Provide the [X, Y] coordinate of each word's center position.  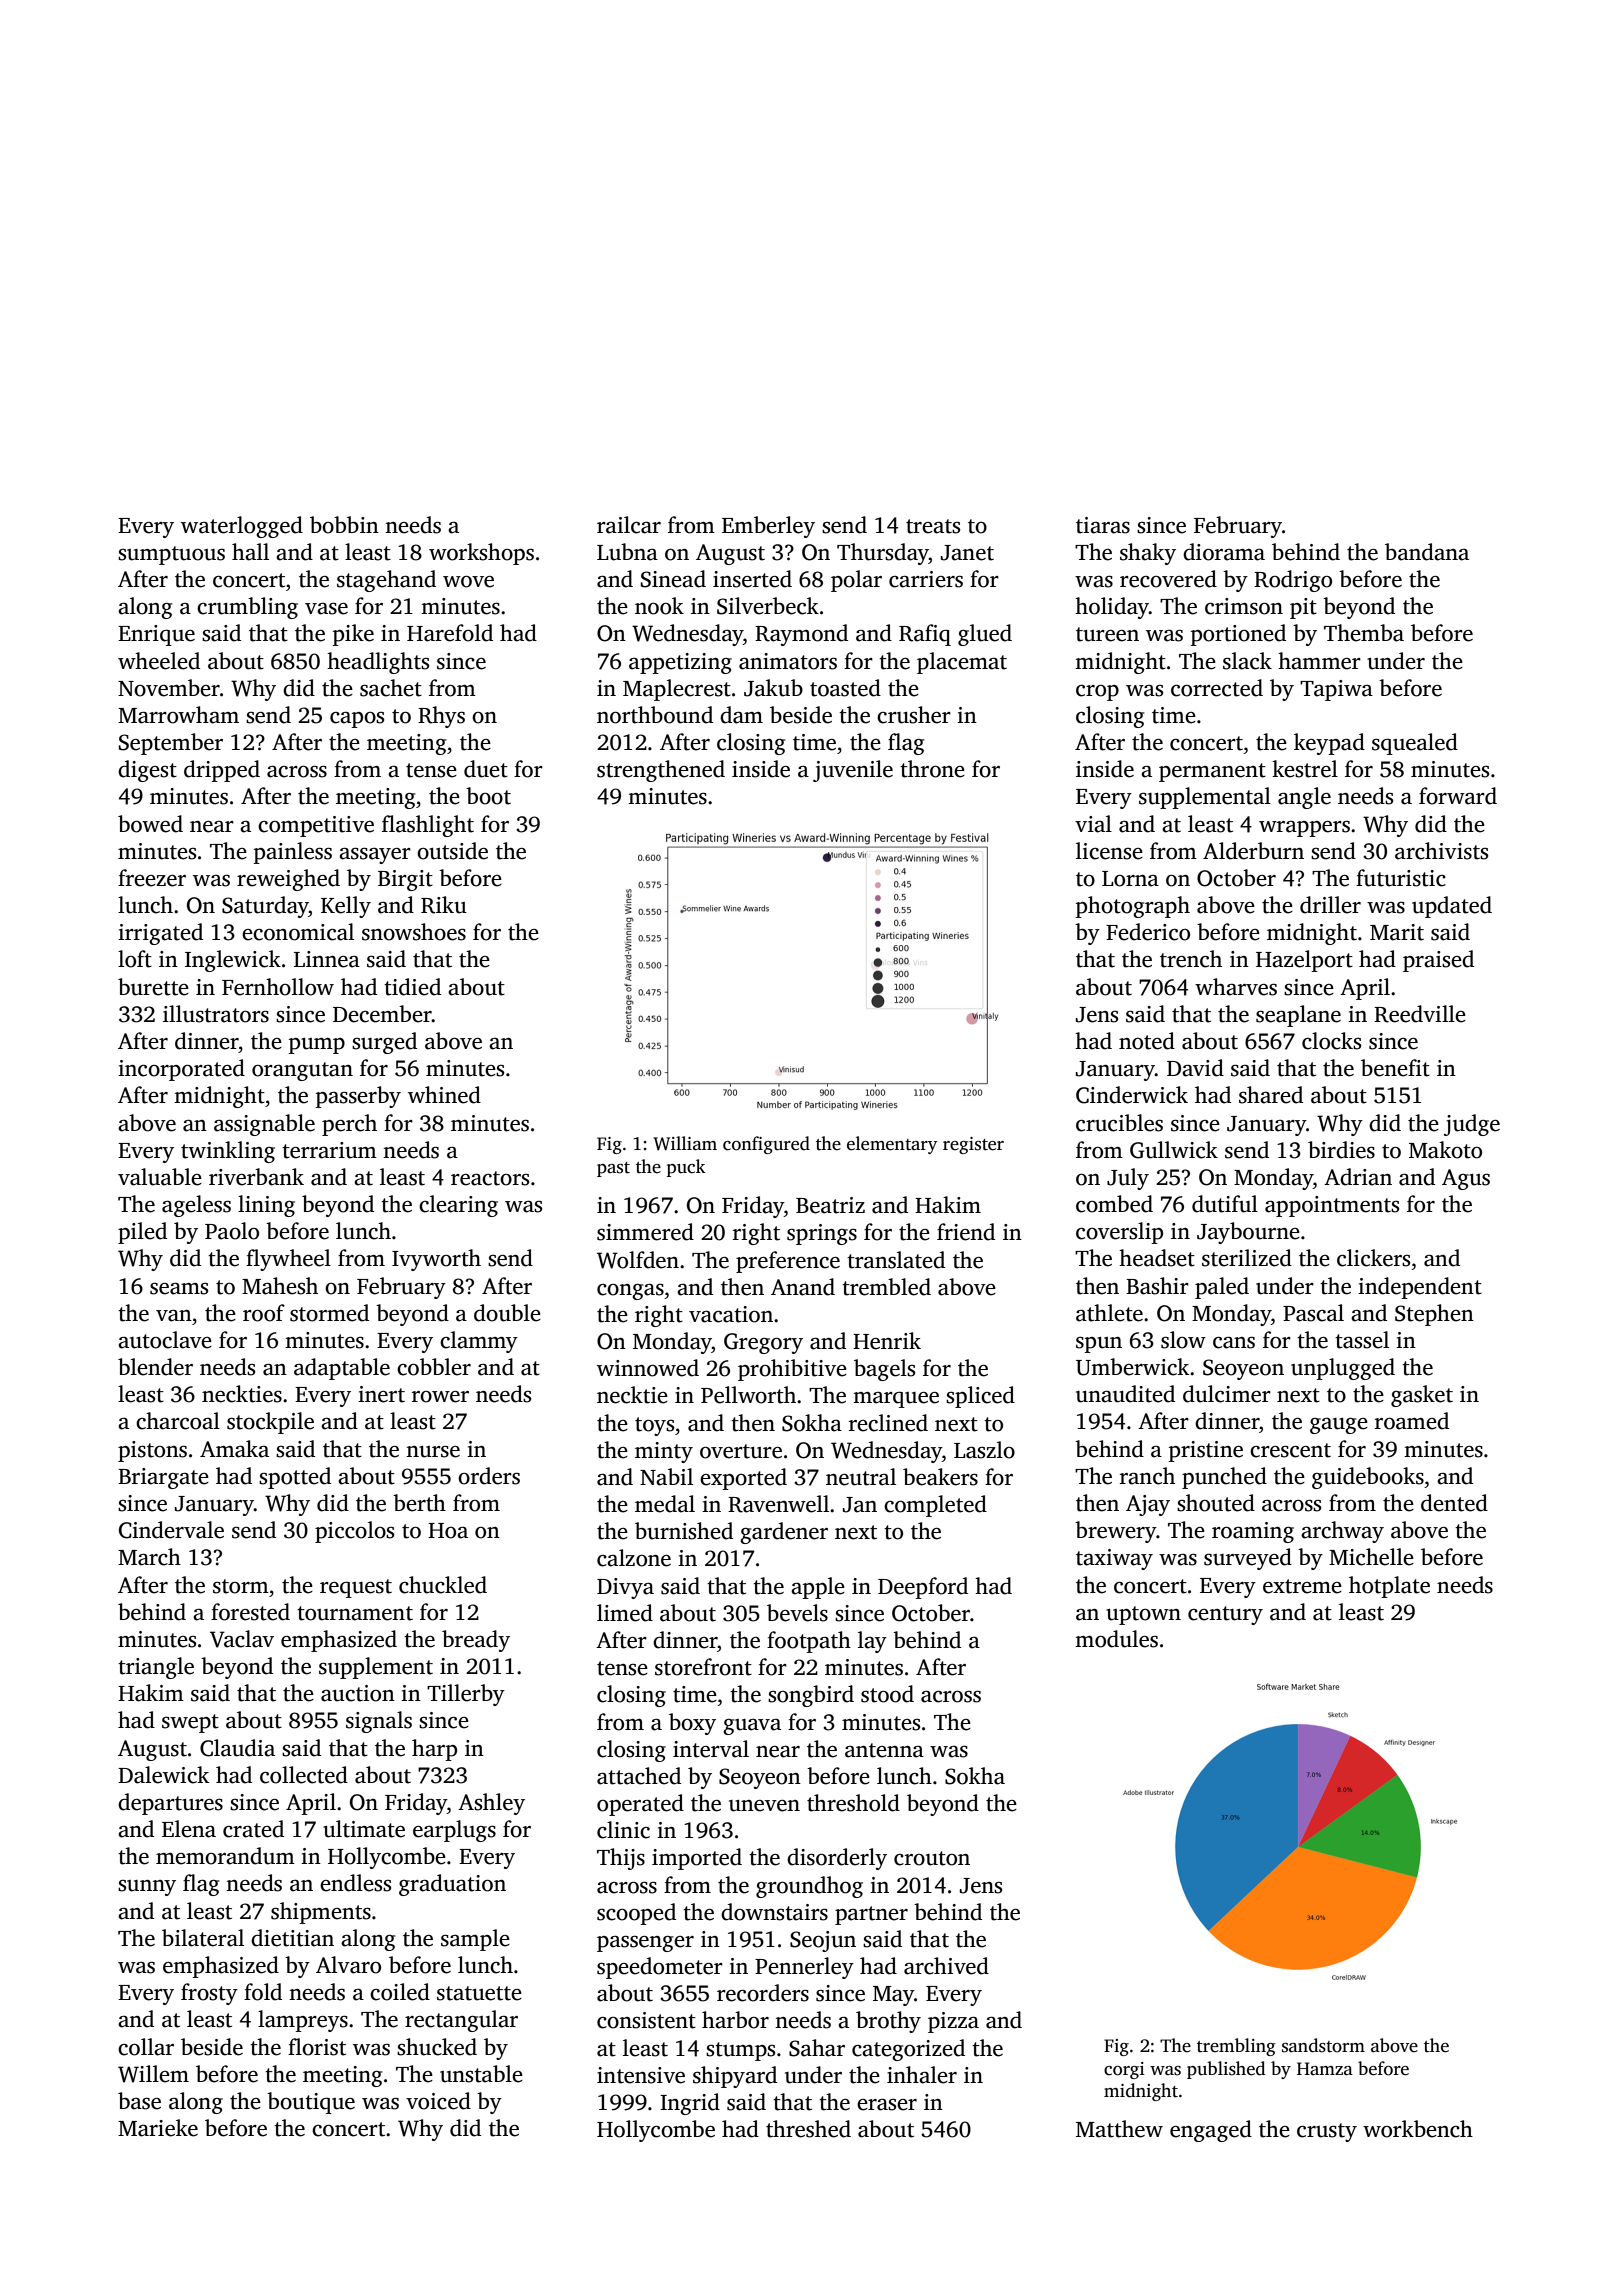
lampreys [303, 2021]
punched [1224, 1478]
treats [933, 526]
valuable [160, 1177]
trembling [1236, 2047]
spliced [980, 1397]
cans [1234, 1343]
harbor [735, 2020]
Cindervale [171, 1530]
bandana [1427, 552]
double [507, 1313]
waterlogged [242, 527]
